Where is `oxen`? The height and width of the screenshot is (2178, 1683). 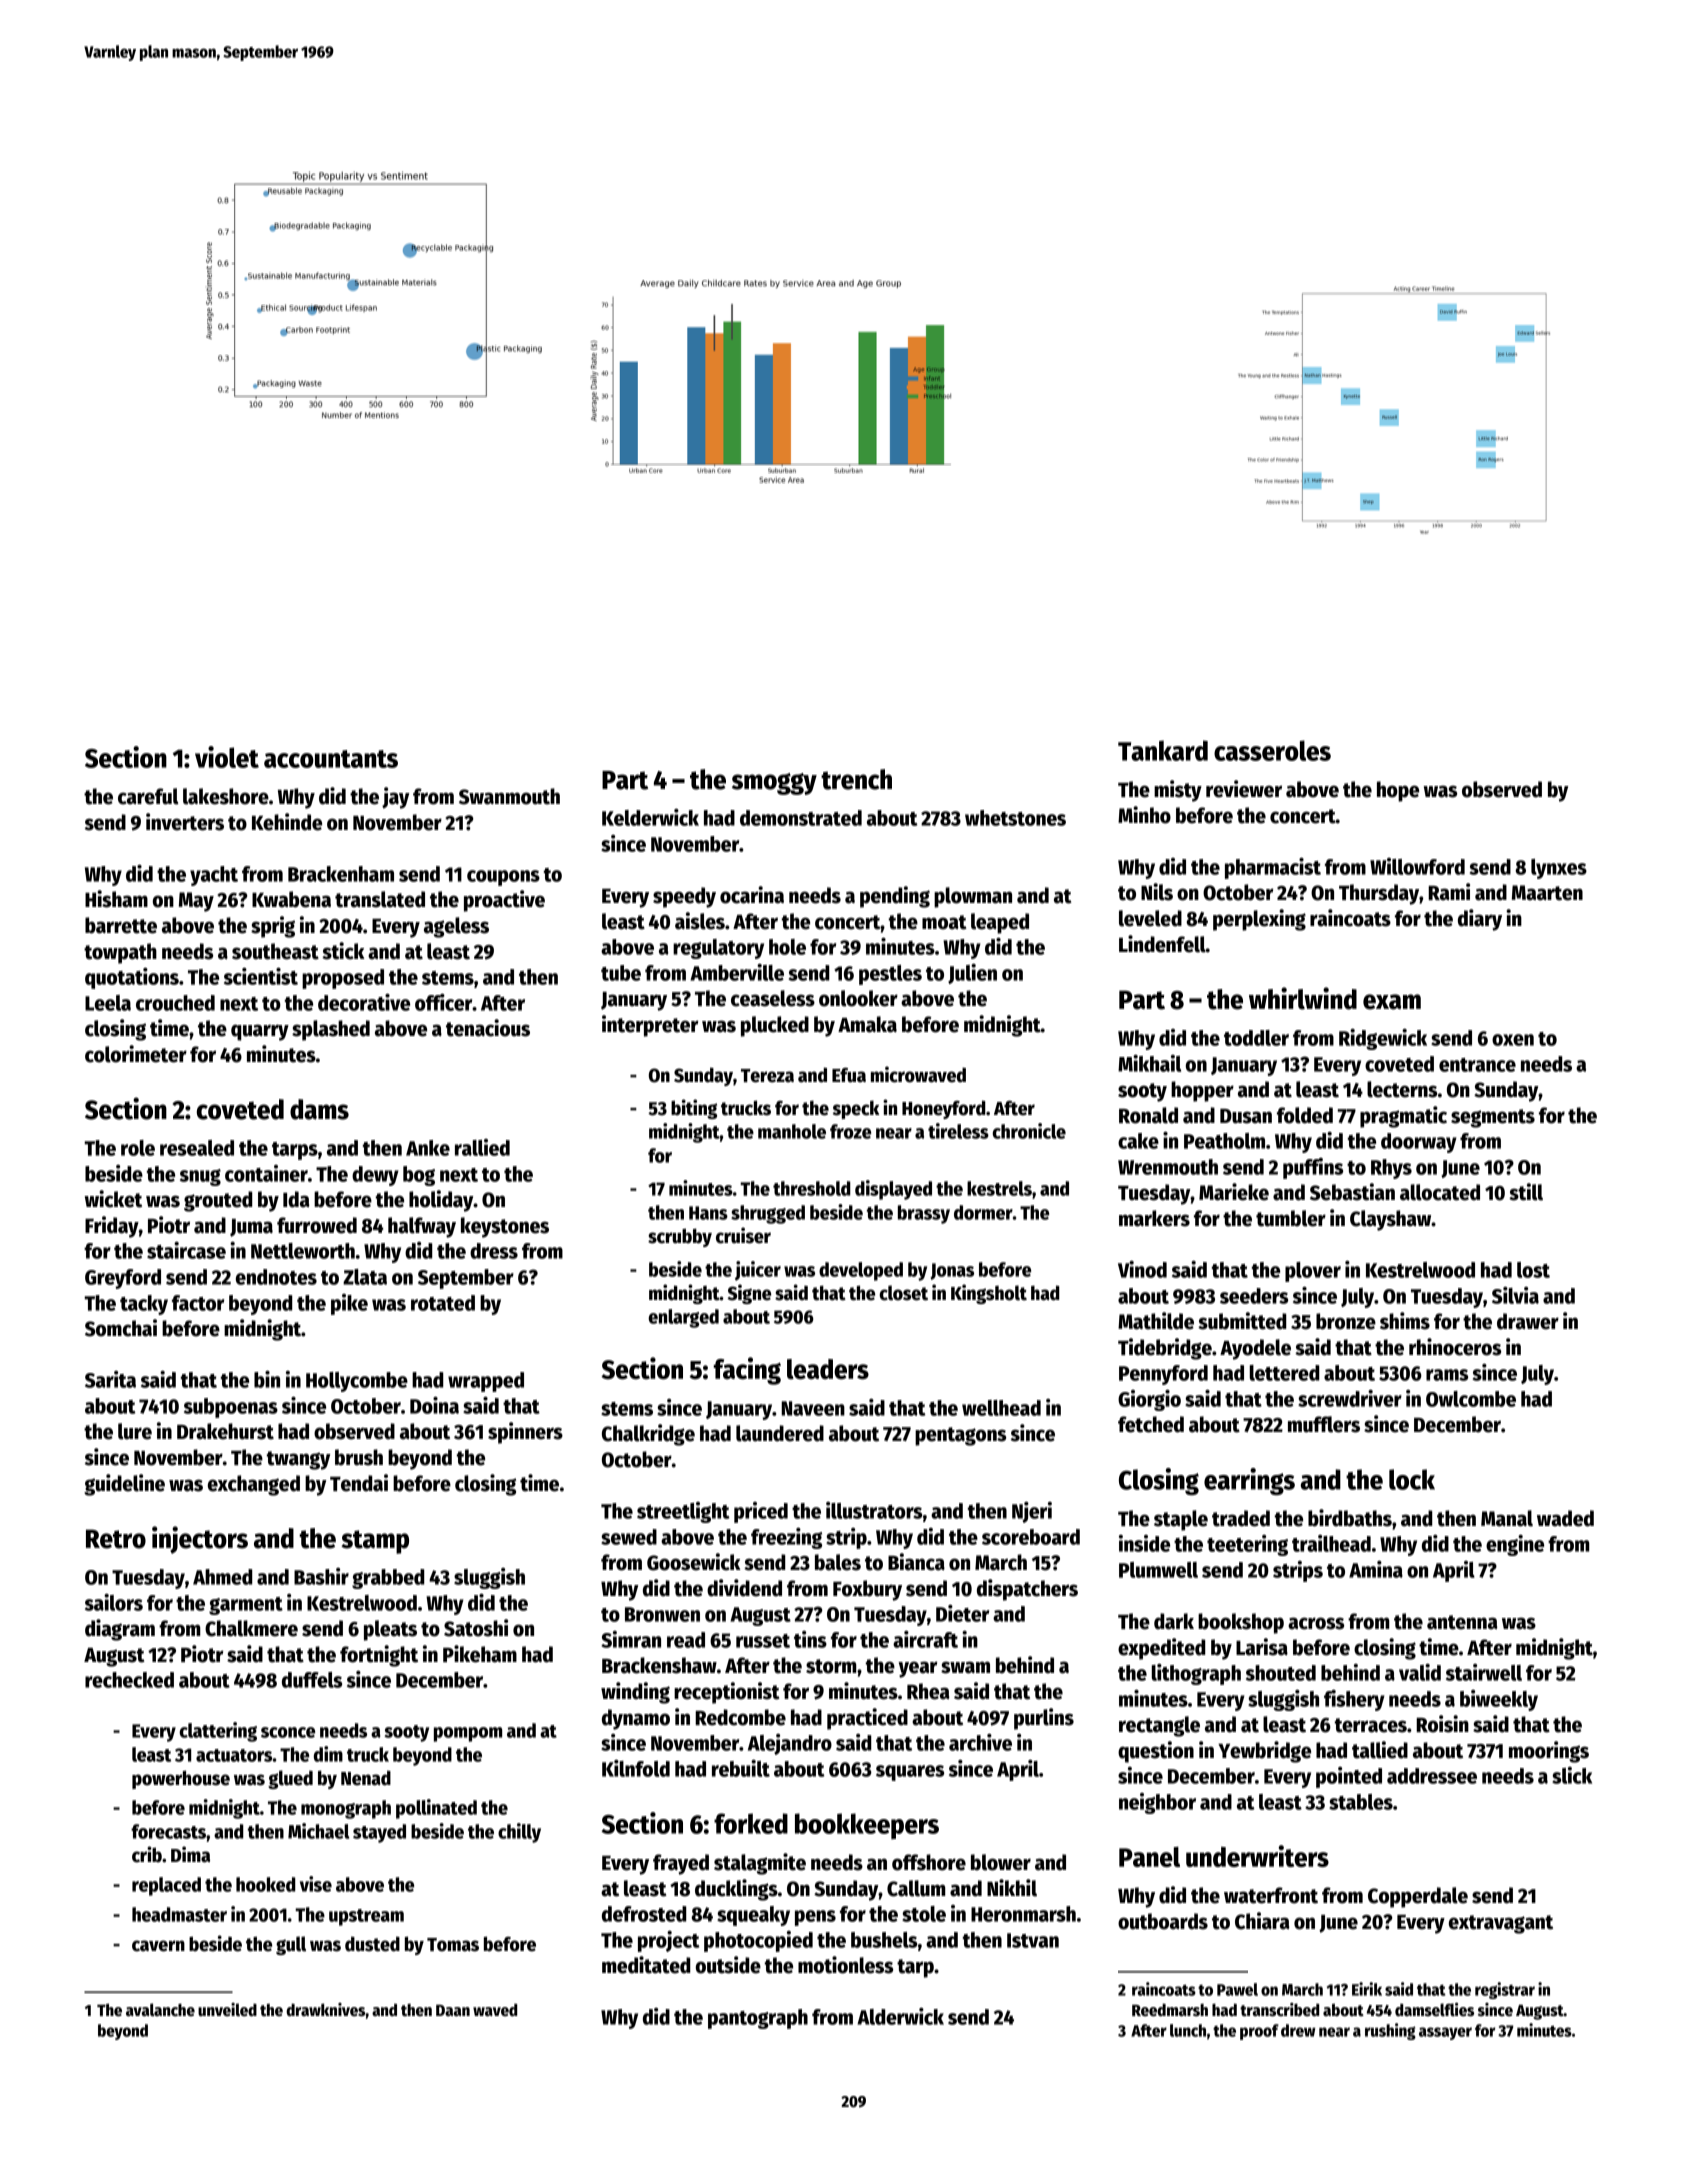
oxen is located at coordinates (1513, 1040).
